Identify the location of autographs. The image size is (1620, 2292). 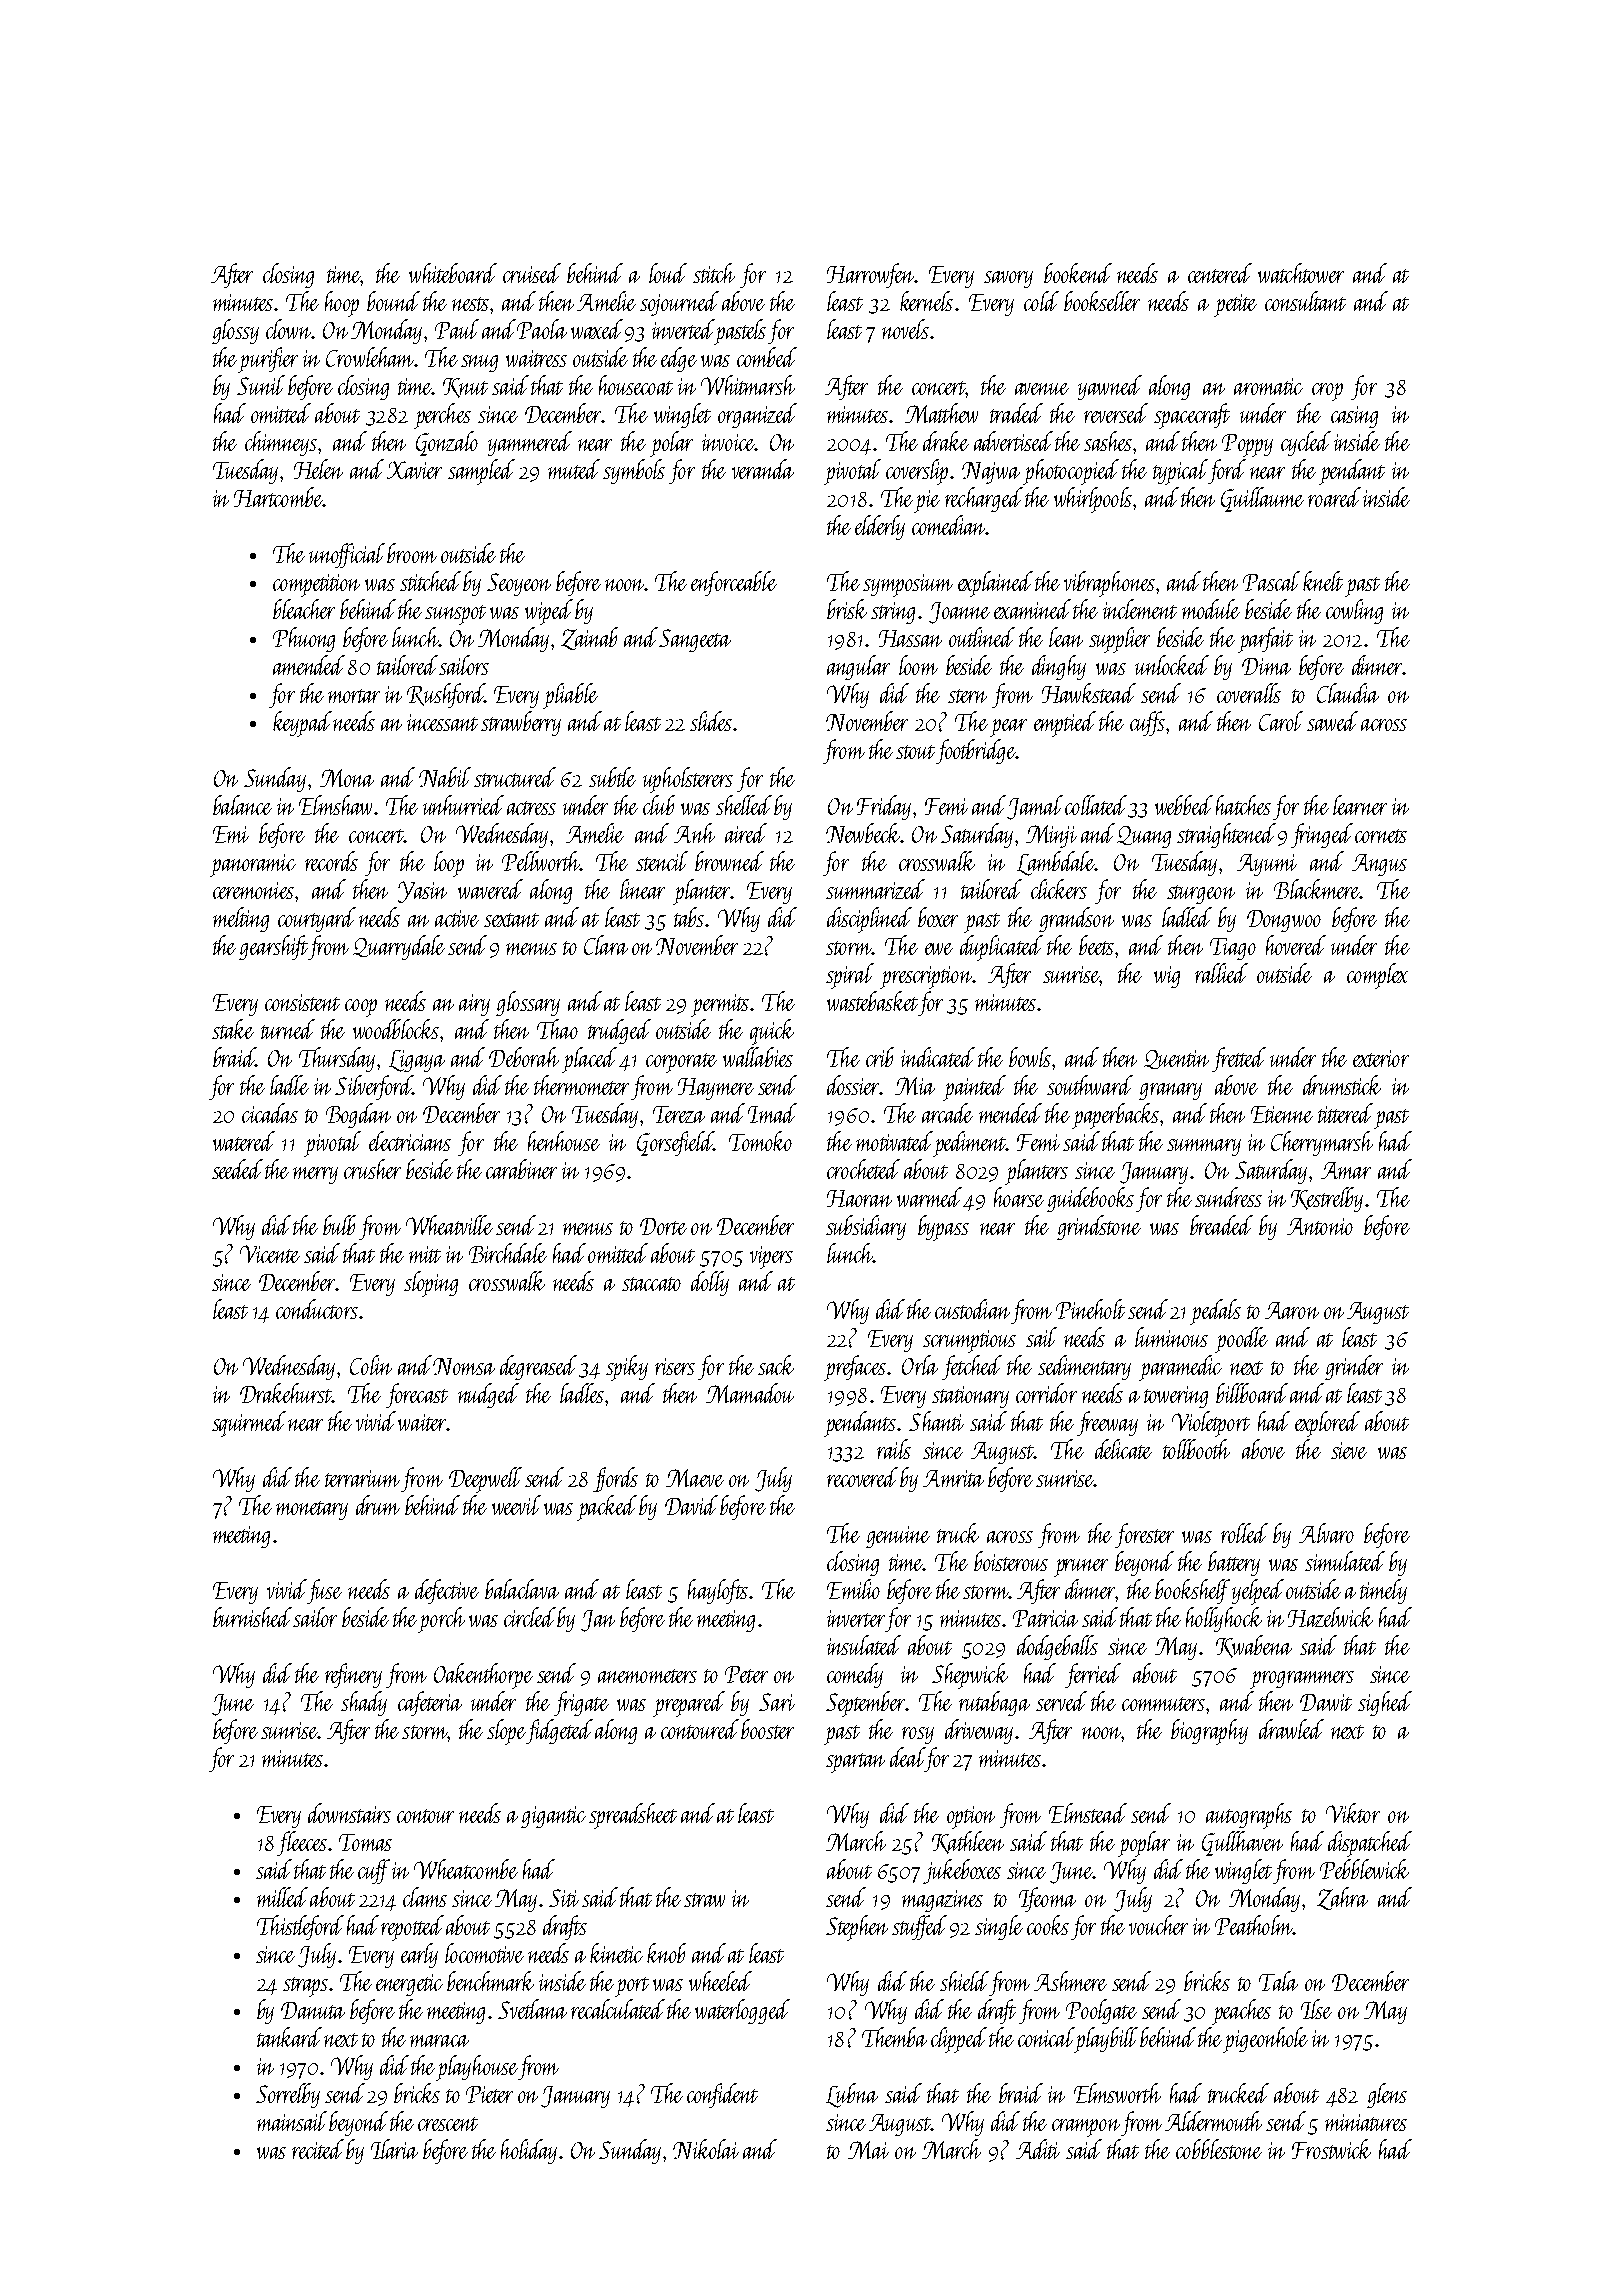
(1249, 1816).
